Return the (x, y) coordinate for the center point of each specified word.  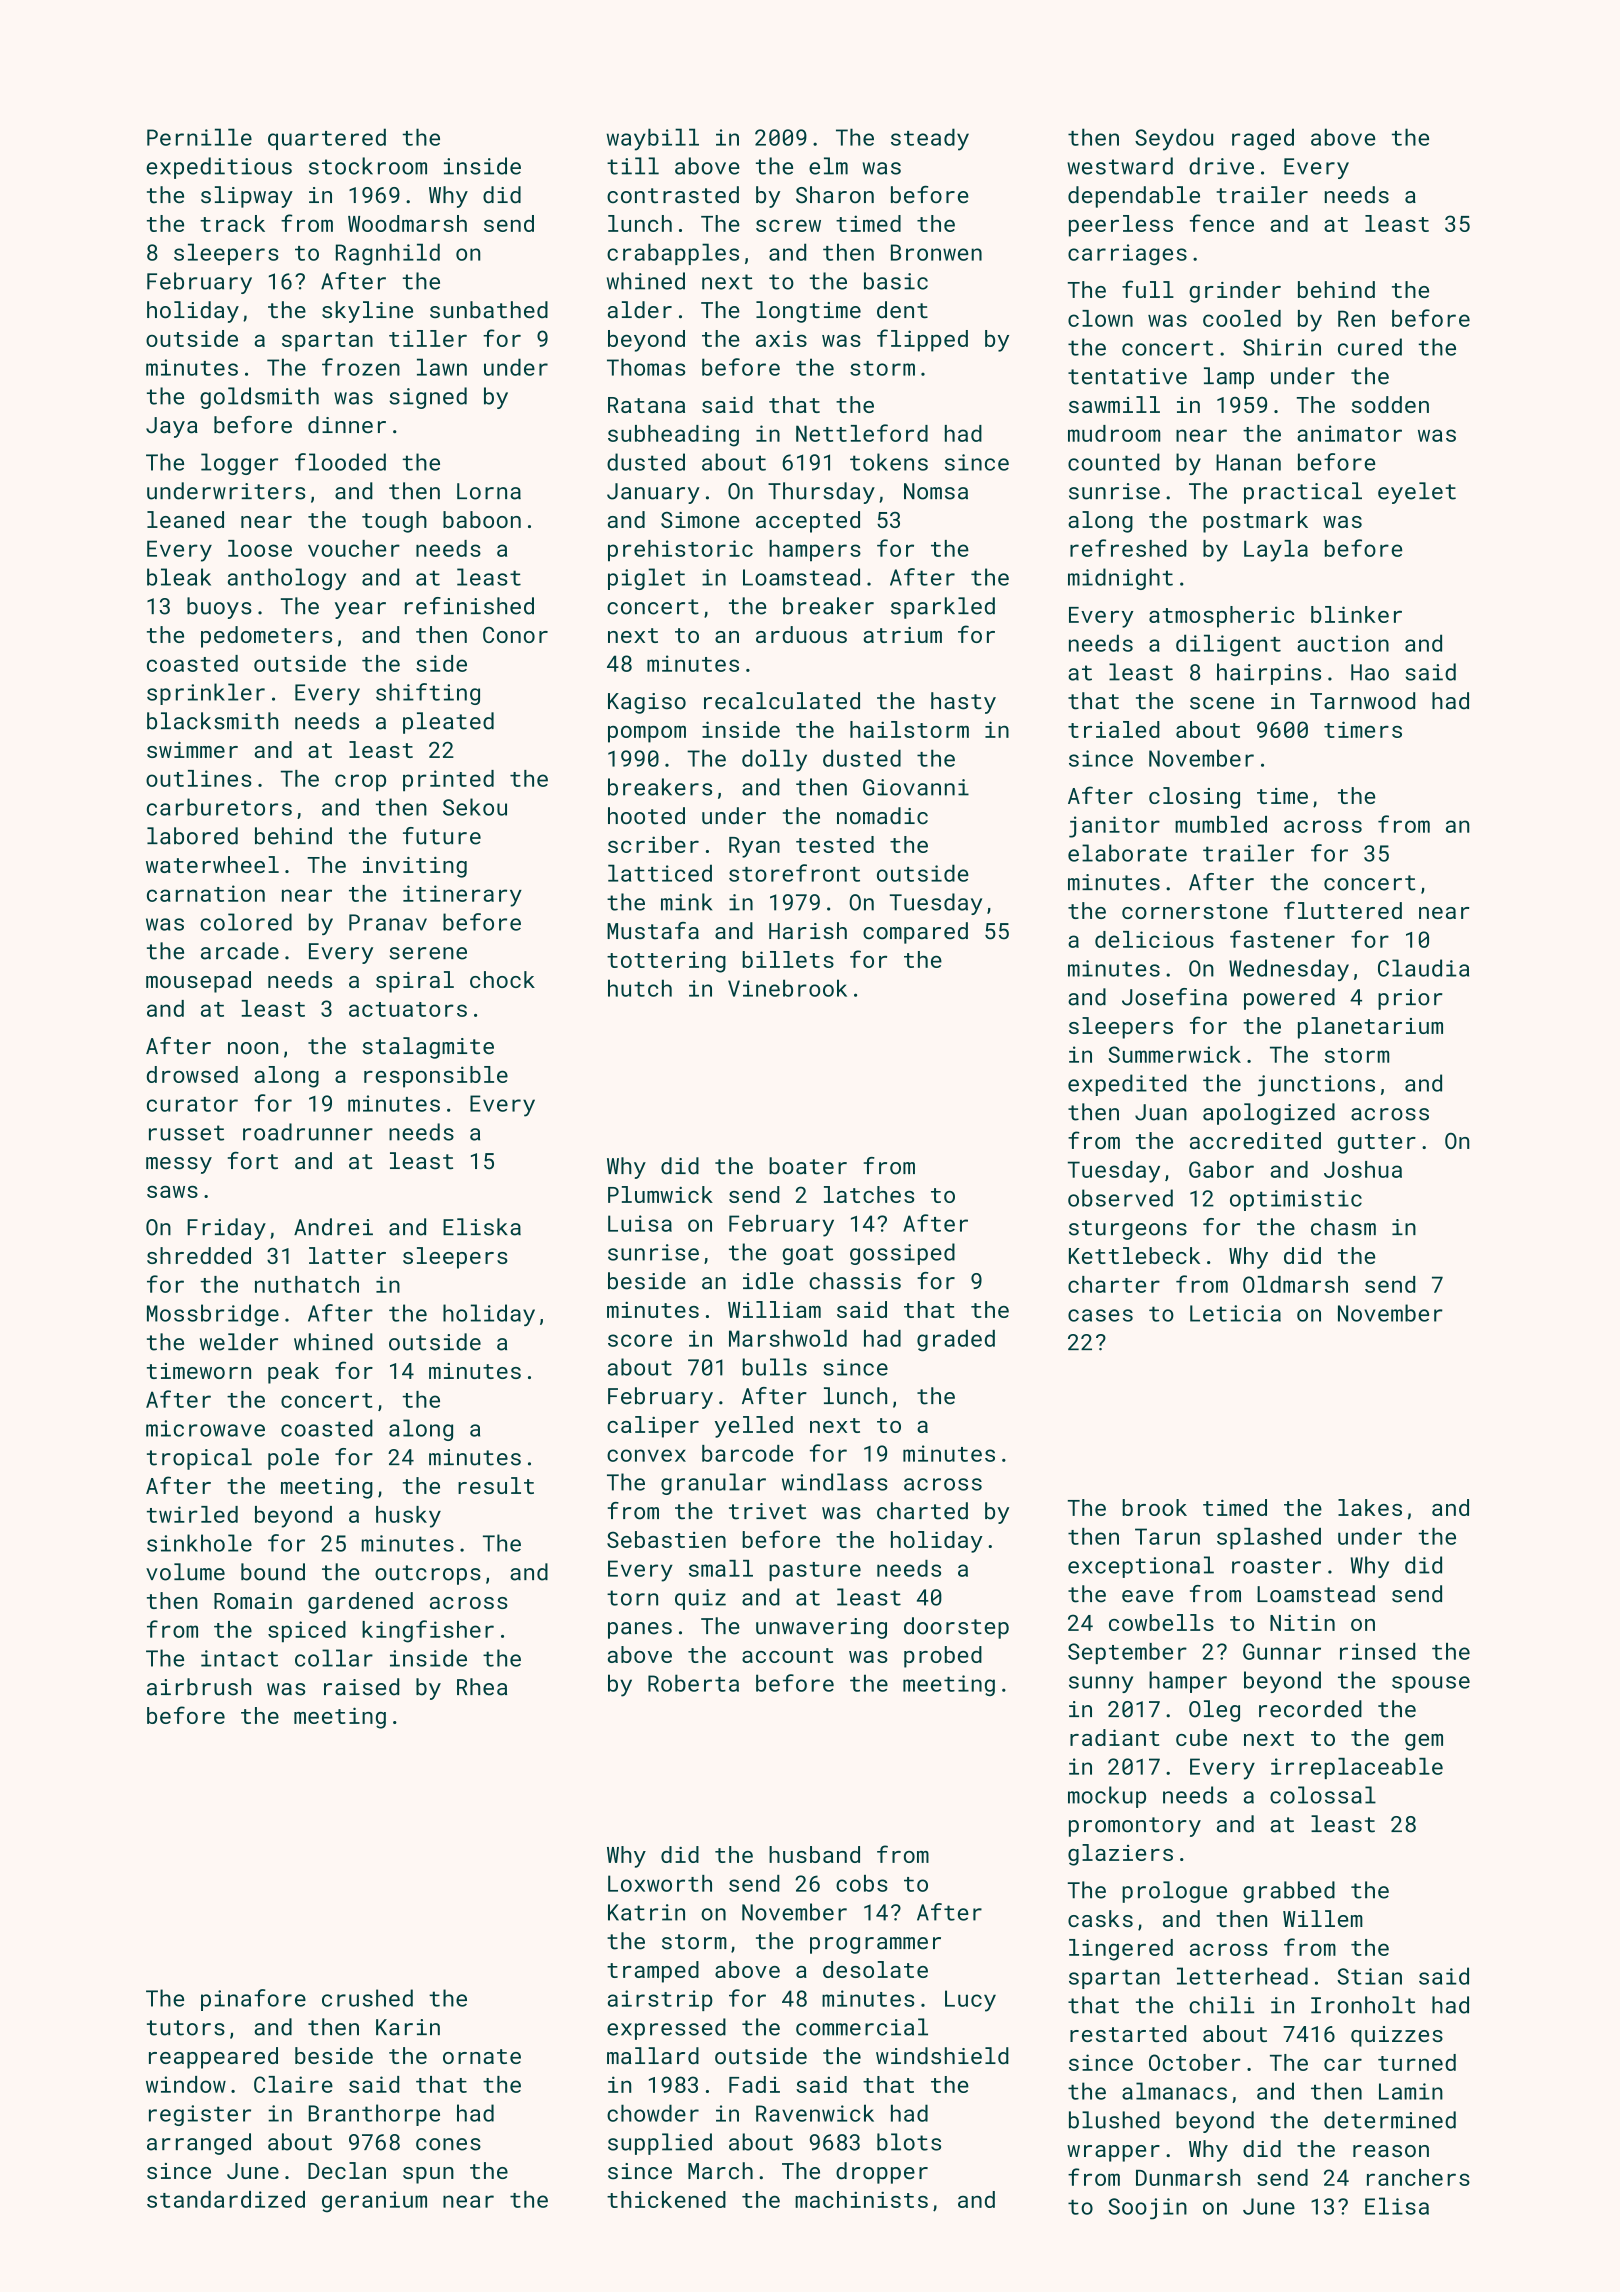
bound (273, 1572)
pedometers (266, 637)
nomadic (882, 816)
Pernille (199, 137)
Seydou (1174, 139)
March (720, 2171)
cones (448, 2144)
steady (930, 139)
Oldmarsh (1295, 1284)
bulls (774, 1367)
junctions (1316, 1085)
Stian (1369, 1976)
